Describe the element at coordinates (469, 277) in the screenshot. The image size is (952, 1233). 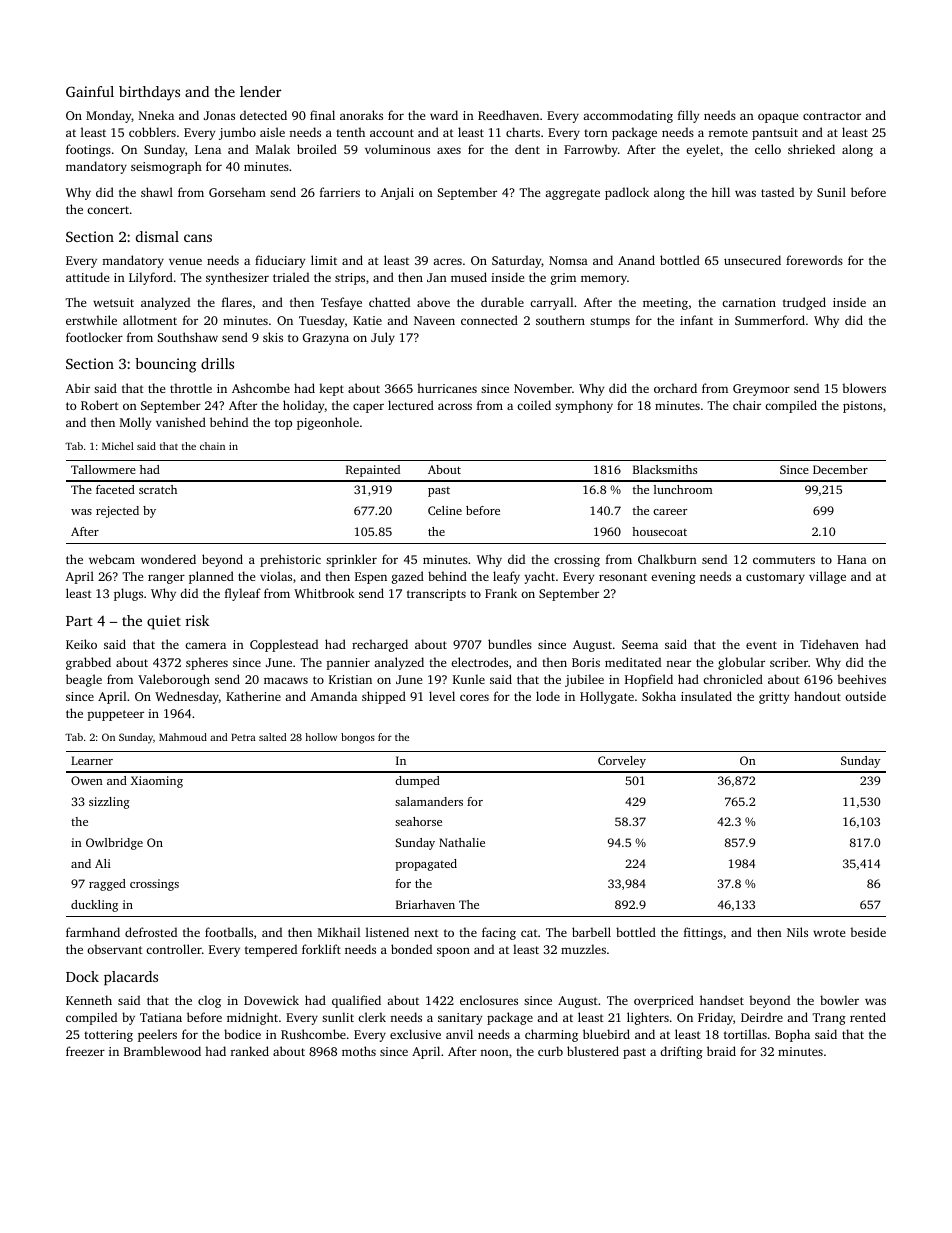
I see `mused` at that location.
